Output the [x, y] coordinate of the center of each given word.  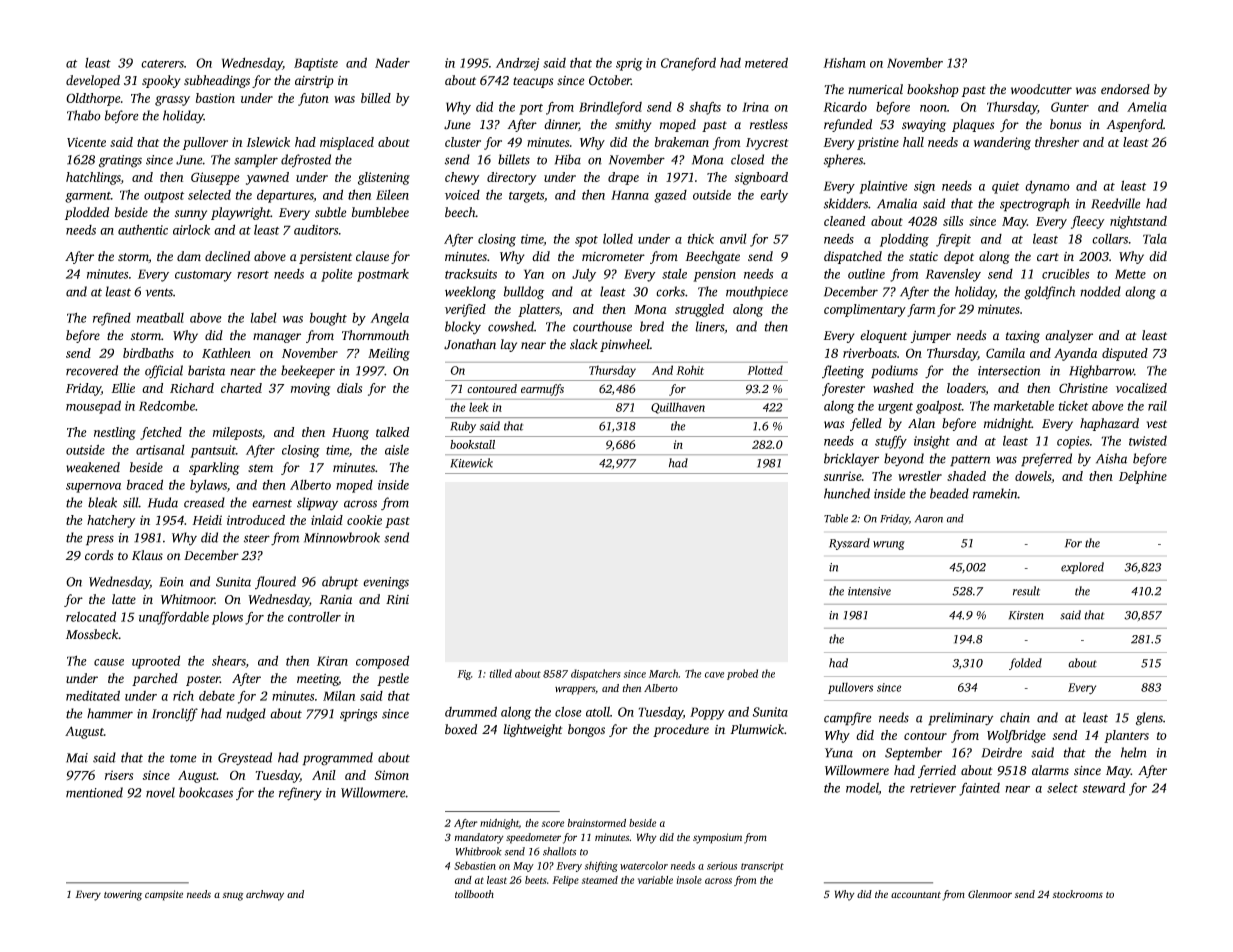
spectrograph [1035, 205]
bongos [586, 730]
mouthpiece [757, 293]
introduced [256, 520]
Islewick [268, 142]
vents [159, 292]
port [531, 109]
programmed [337, 759]
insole [689, 880]
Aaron [929, 518]
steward [1103, 787]
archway [265, 895]
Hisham [844, 62]
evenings [386, 583]
